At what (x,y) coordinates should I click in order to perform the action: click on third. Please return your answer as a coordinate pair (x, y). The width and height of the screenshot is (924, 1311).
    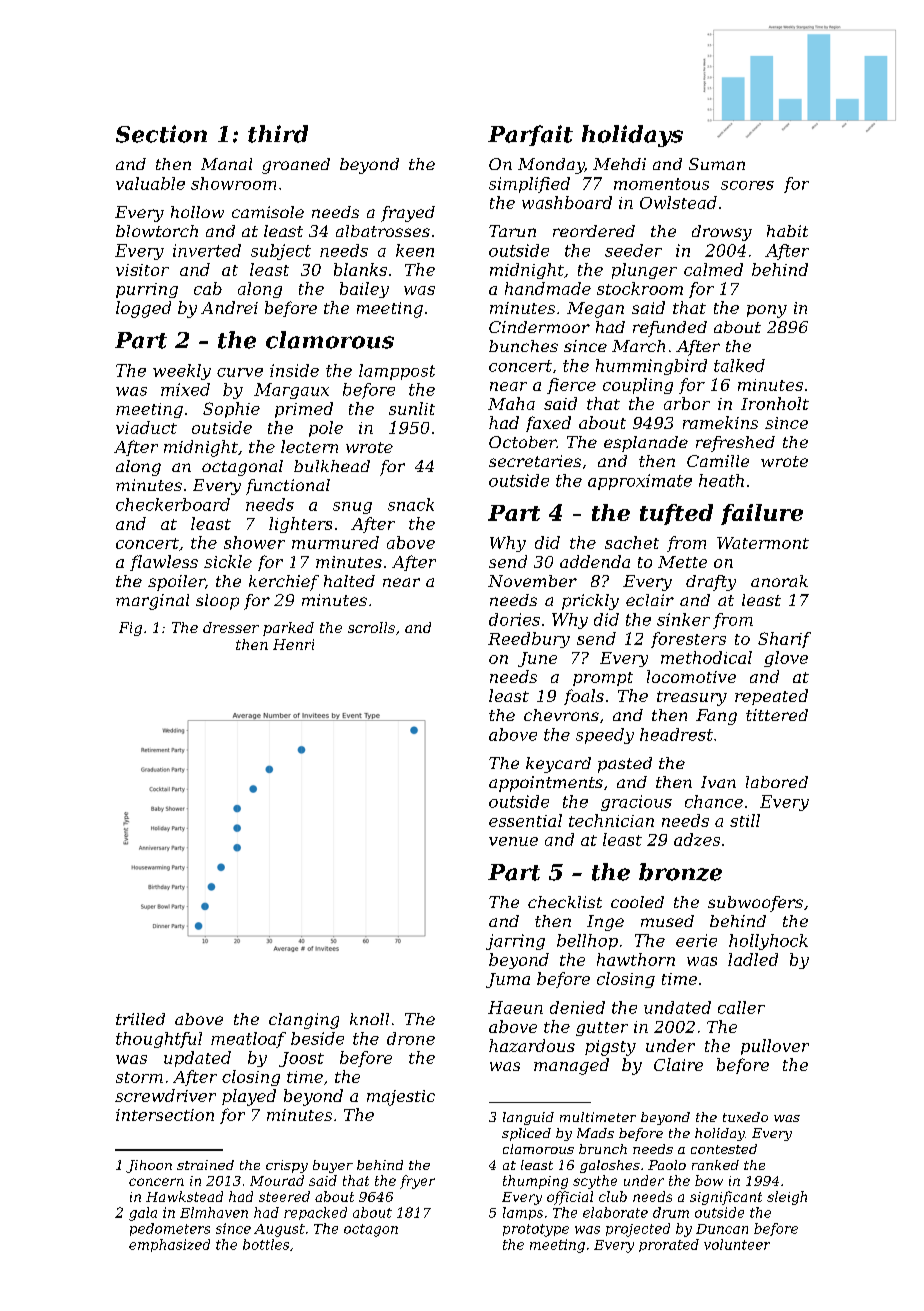
    Looking at the image, I should click on (278, 134).
